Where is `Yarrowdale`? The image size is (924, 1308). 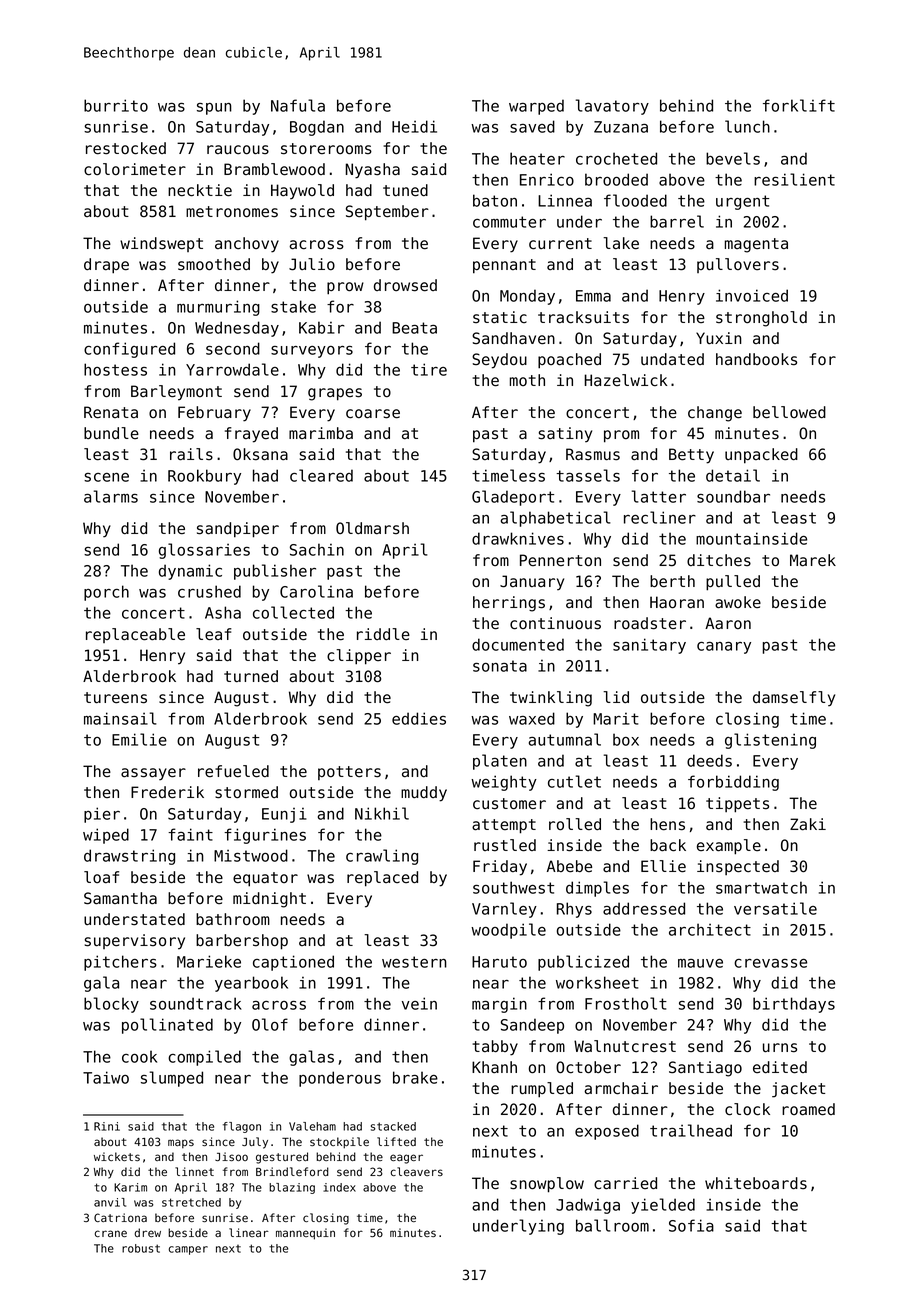
Yarrowdale is located at coordinates (232, 369).
